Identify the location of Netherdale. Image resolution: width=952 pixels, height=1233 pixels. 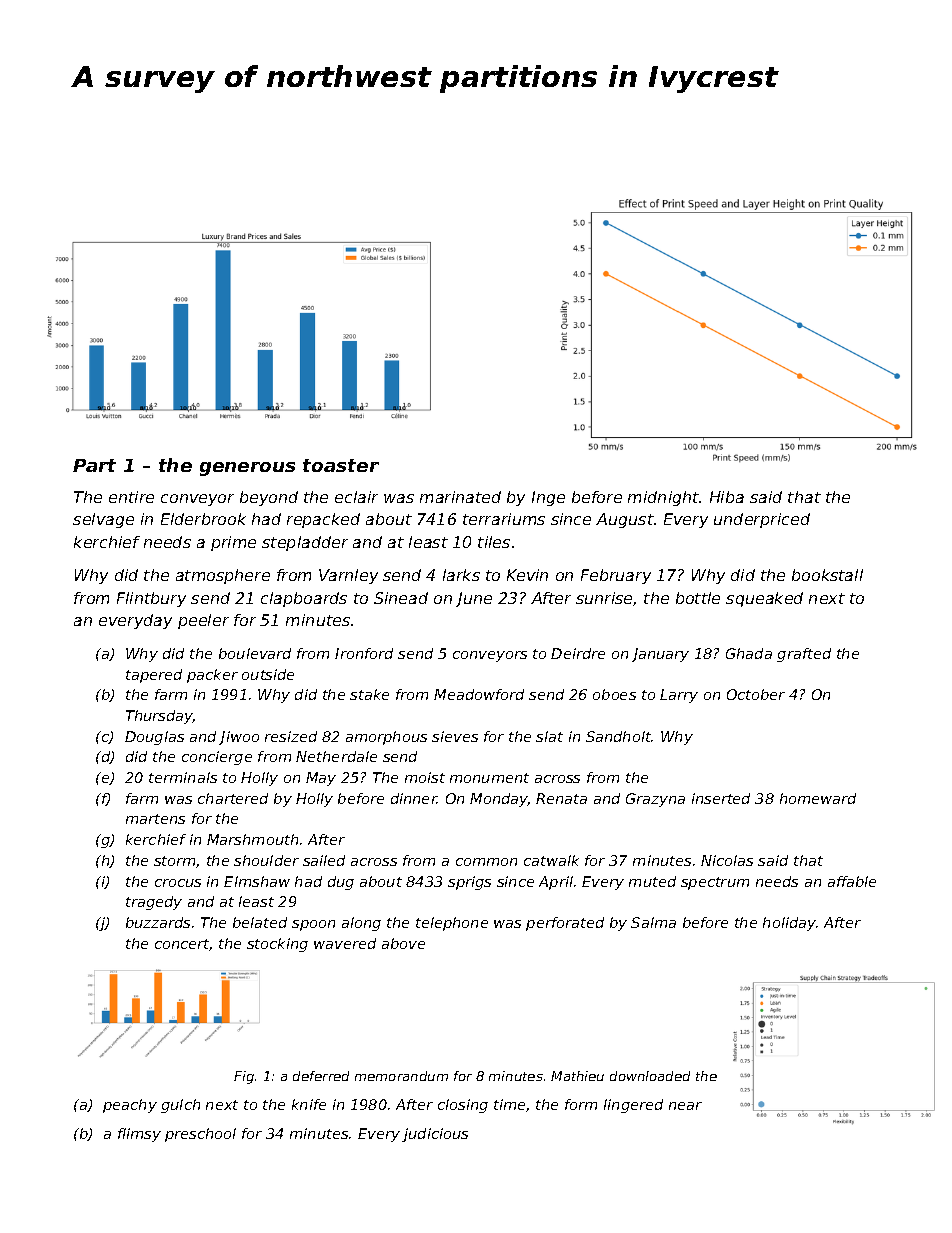
(336, 756).
